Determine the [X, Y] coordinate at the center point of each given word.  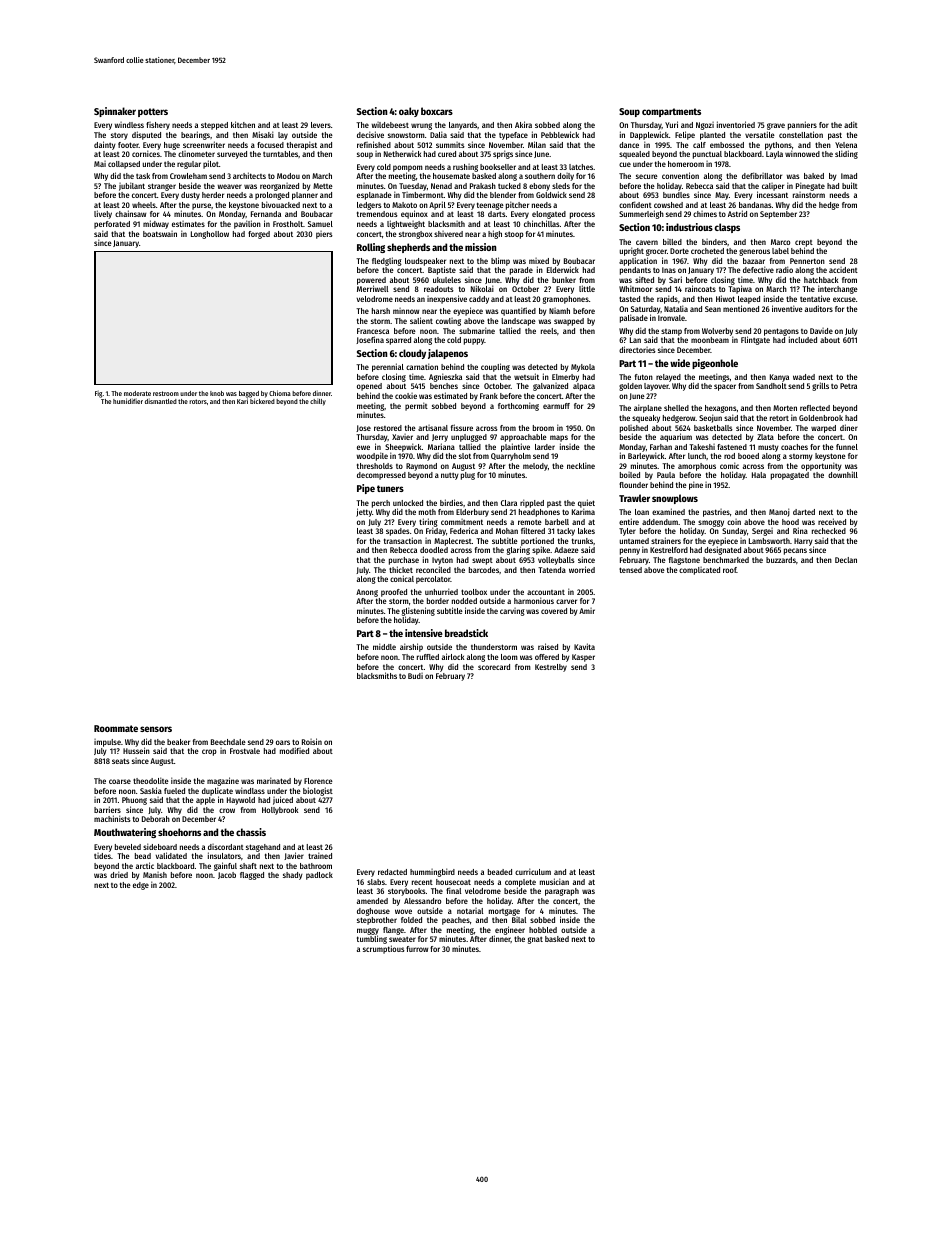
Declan [846, 560]
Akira [523, 124]
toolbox [474, 592]
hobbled [543, 930]
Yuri [671, 124]
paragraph [562, 892]
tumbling [372, 940]
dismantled [161, 401]
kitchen [243, 124]
